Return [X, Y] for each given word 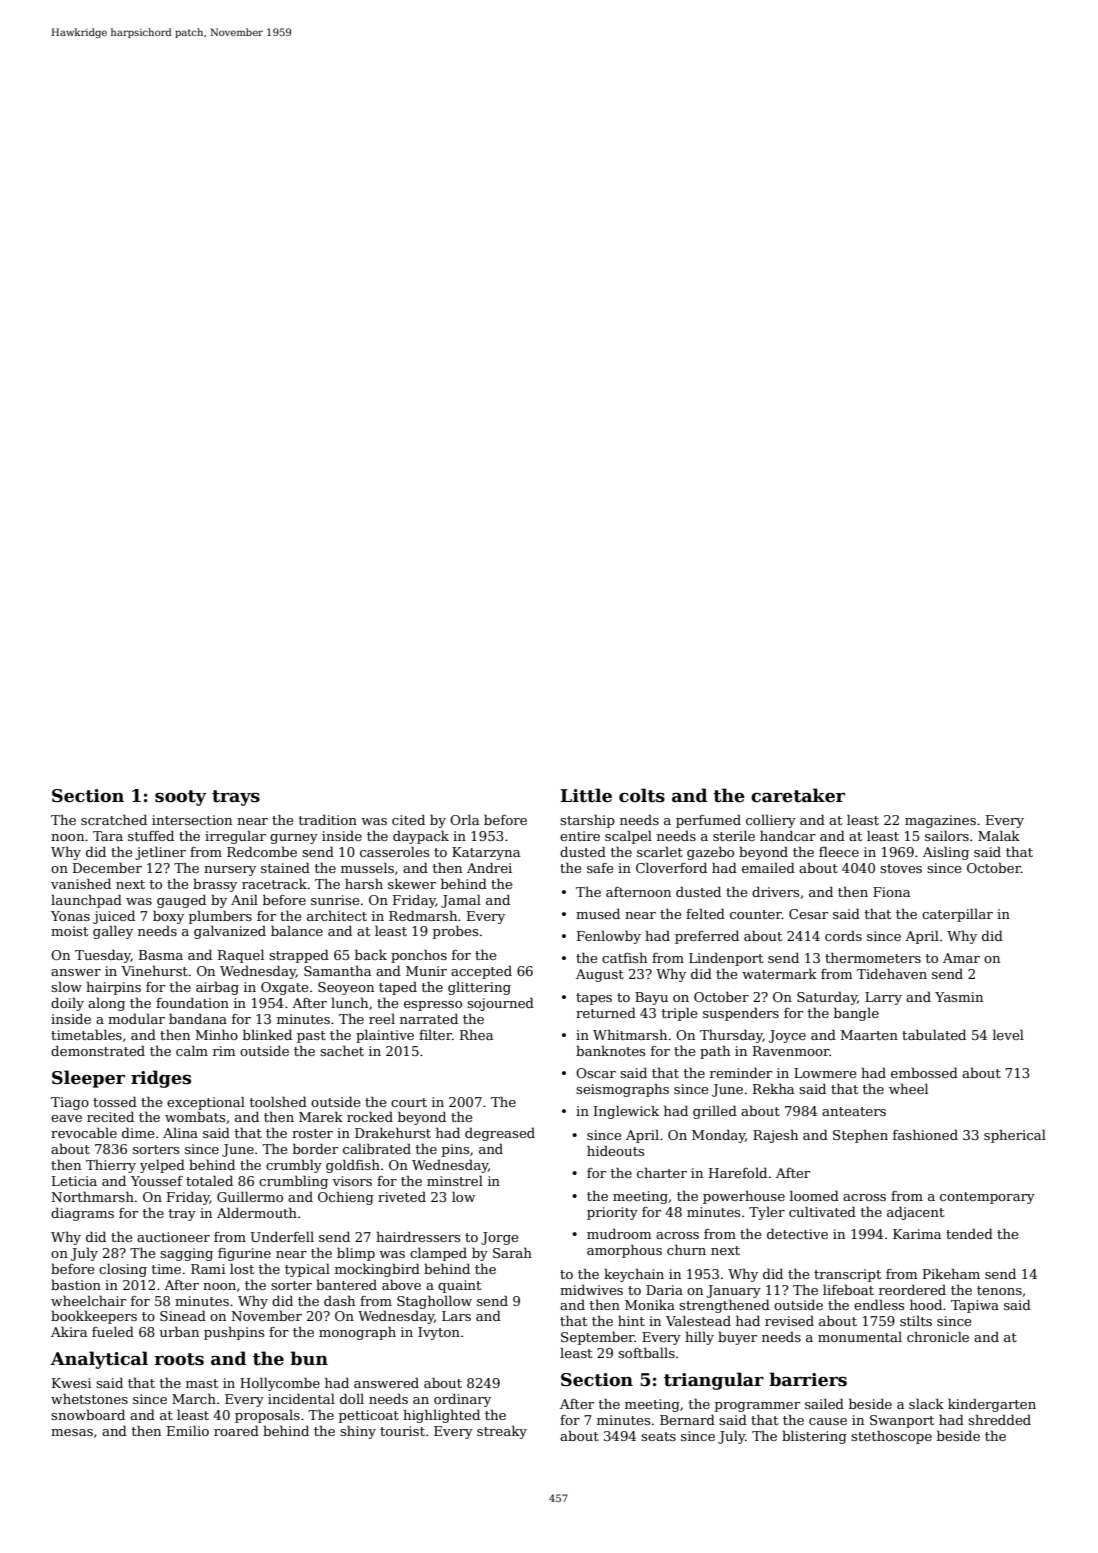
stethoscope [891, 1437]
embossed [924, 1072]
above [401, 1284]
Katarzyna [486, 853]
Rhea [476, 1034]
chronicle [938, 1336]
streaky [502, 1432]
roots [179, 1359]
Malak [999, 835]
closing [123, 1270]
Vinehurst [154, 970]
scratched [114, 819]
